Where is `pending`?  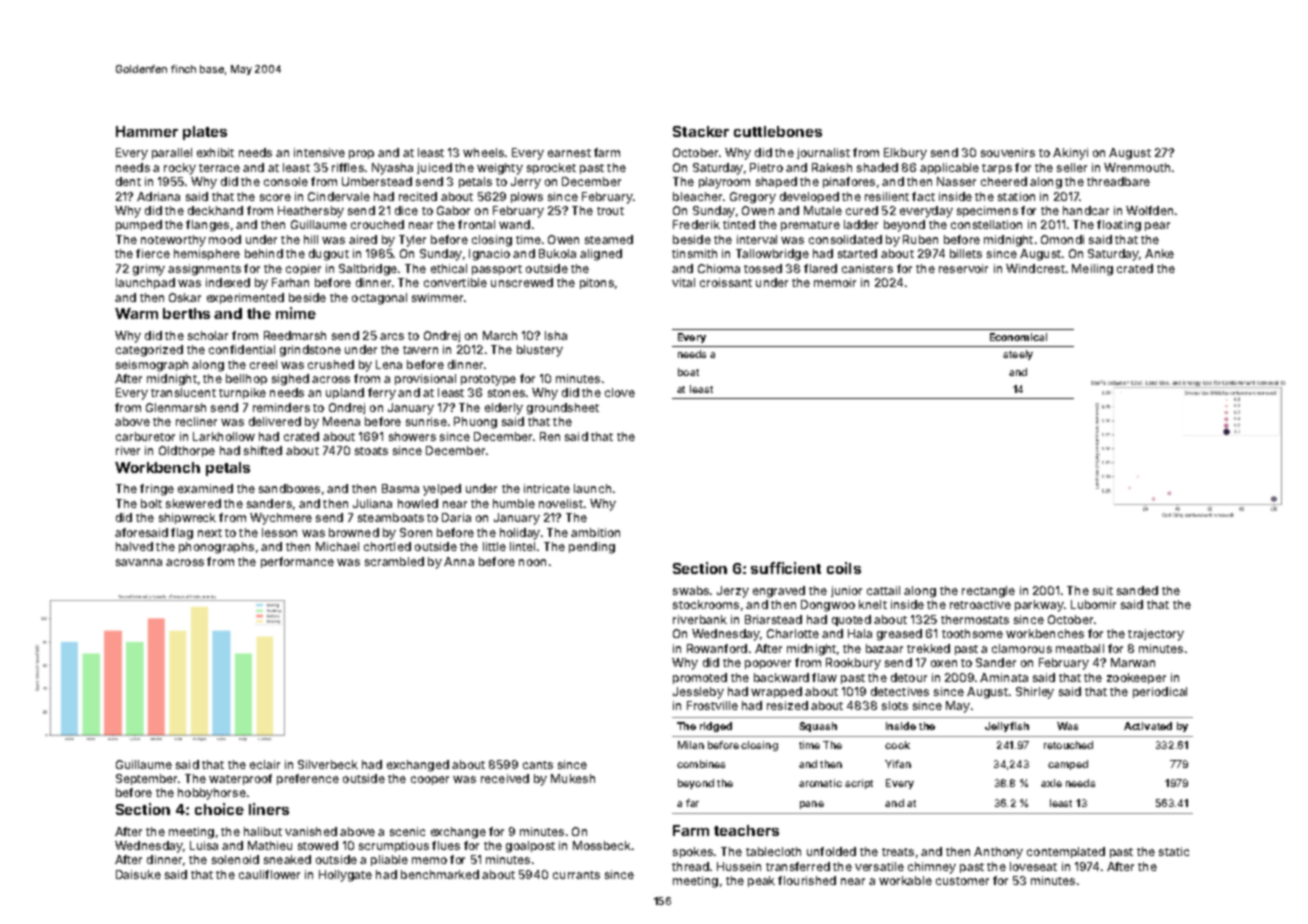 pending is located at coordinates (592, 548).
